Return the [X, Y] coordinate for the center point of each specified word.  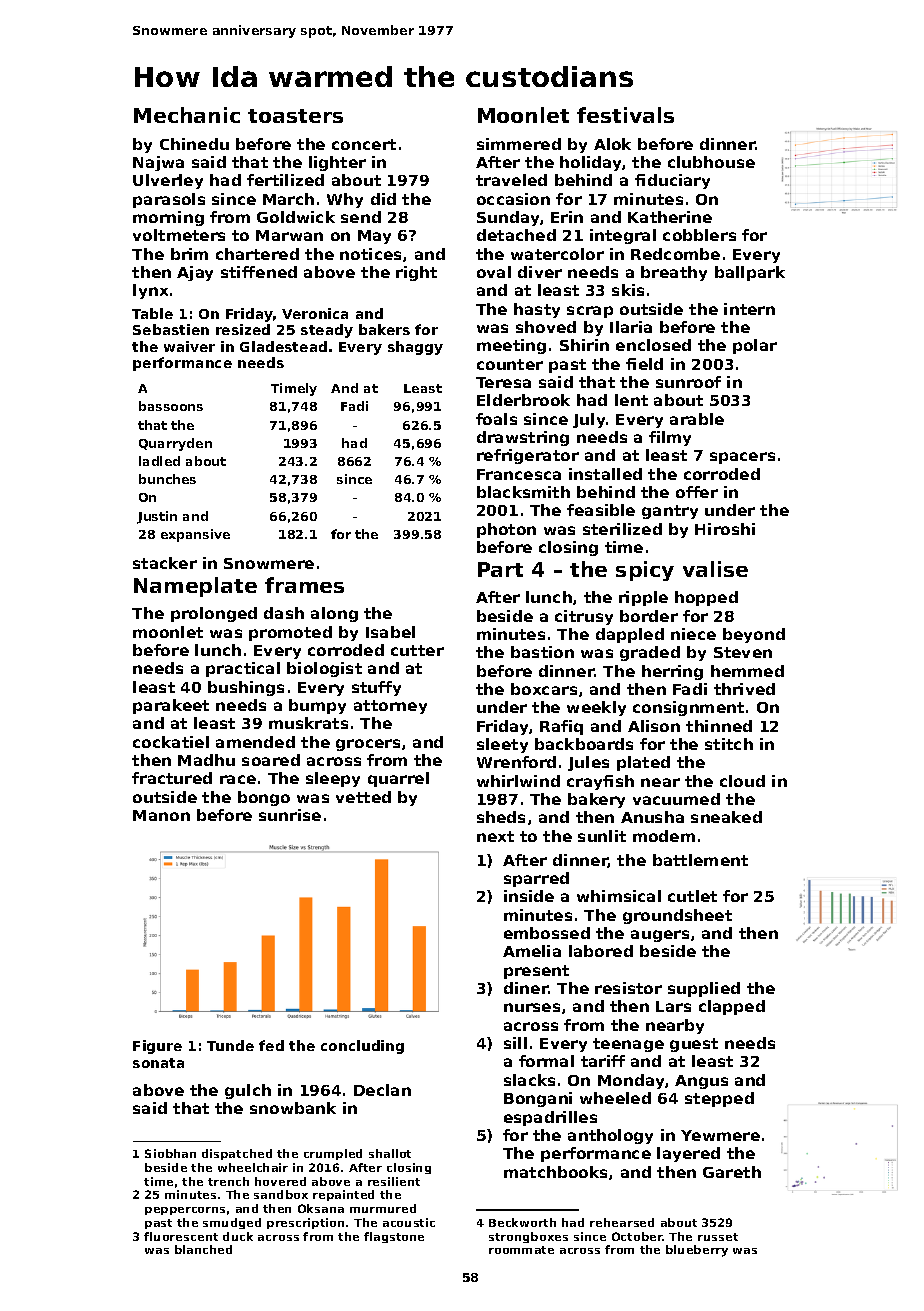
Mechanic [187, 115]
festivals [625, 115]
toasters [295, 116]
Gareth [732, 1172]
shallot [390, 1153]
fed [271, 1045]
